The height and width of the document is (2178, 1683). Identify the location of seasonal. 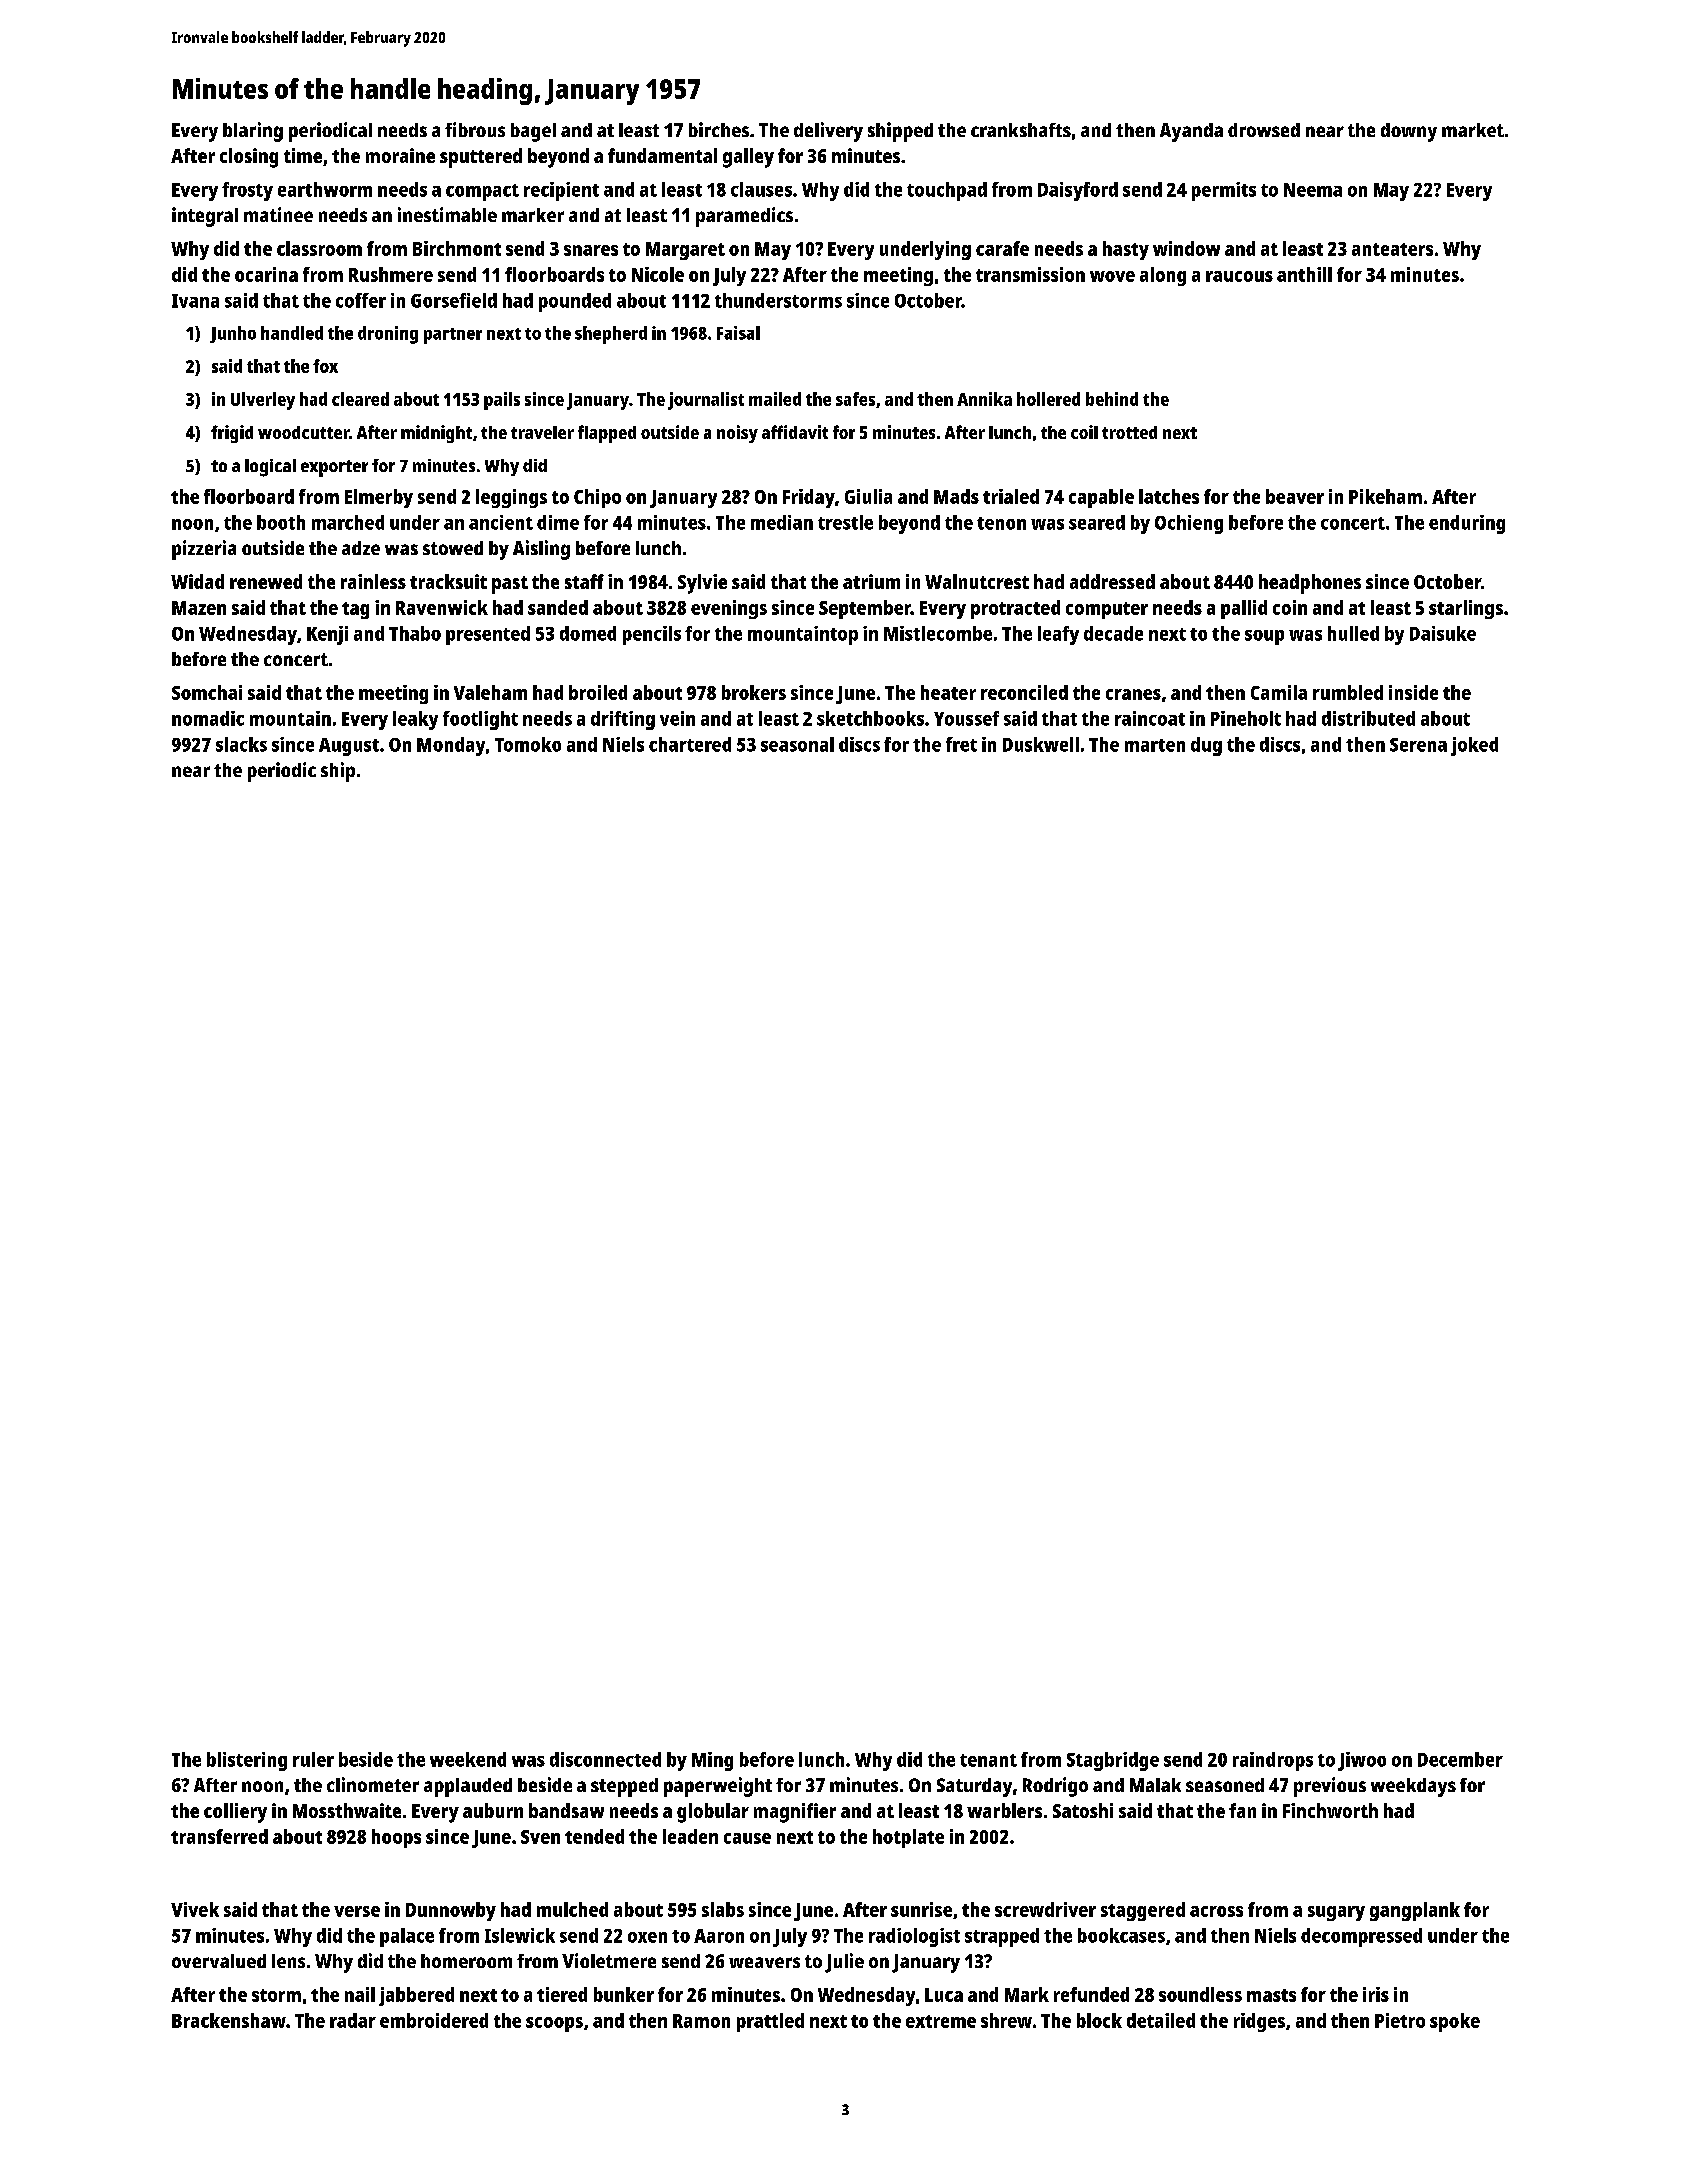
(797, 744).
